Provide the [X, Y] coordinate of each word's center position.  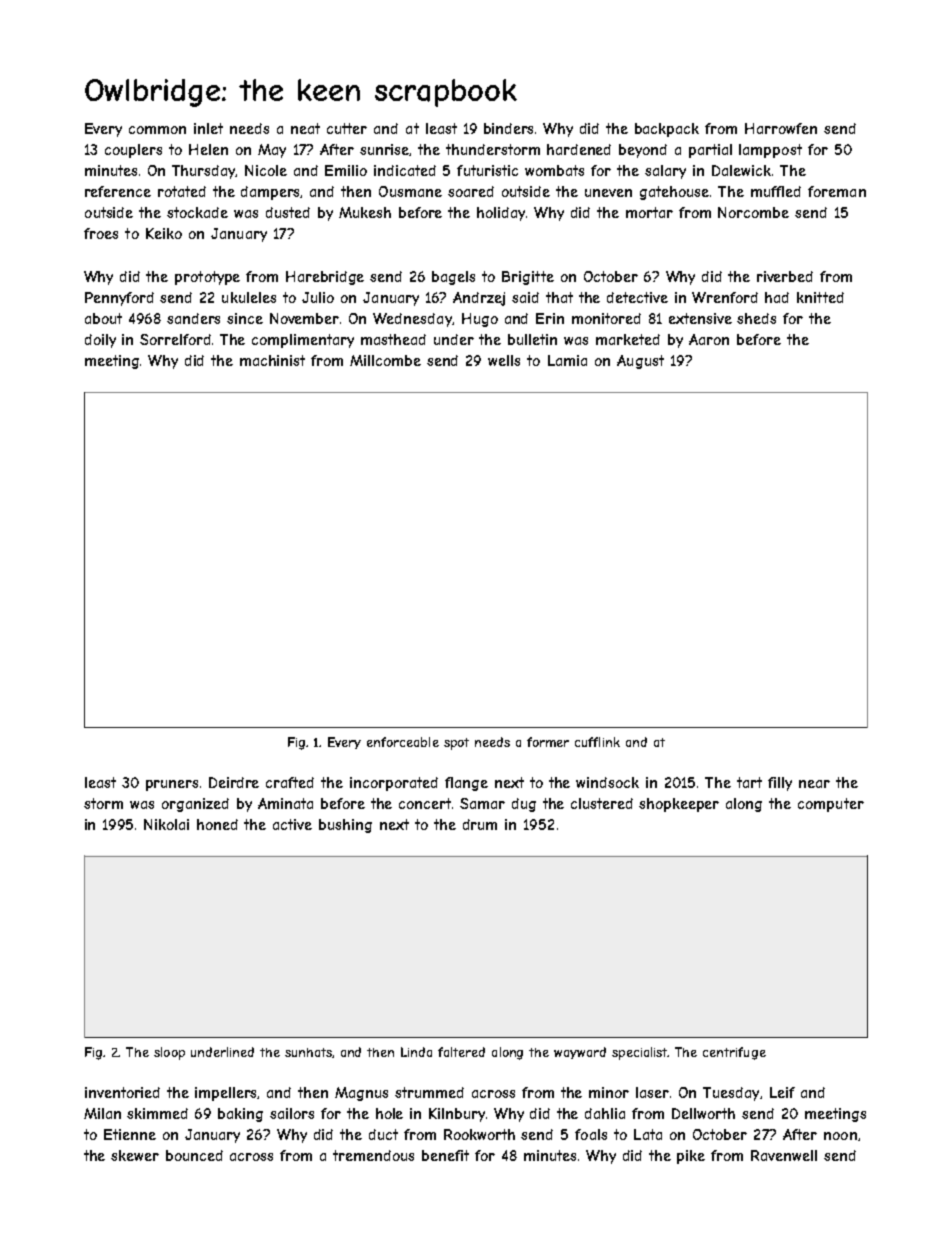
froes [101, 233]
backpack [667, 130]
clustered [602, 803]
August [640, 362]
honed [217, 824]
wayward [580, 1053]
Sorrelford [175, 339]
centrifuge [734, 1053]
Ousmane [410, 191]
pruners [172, 785]
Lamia [567, 360]
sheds [756, 318]
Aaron [709, 339]
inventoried [122, 1092]
